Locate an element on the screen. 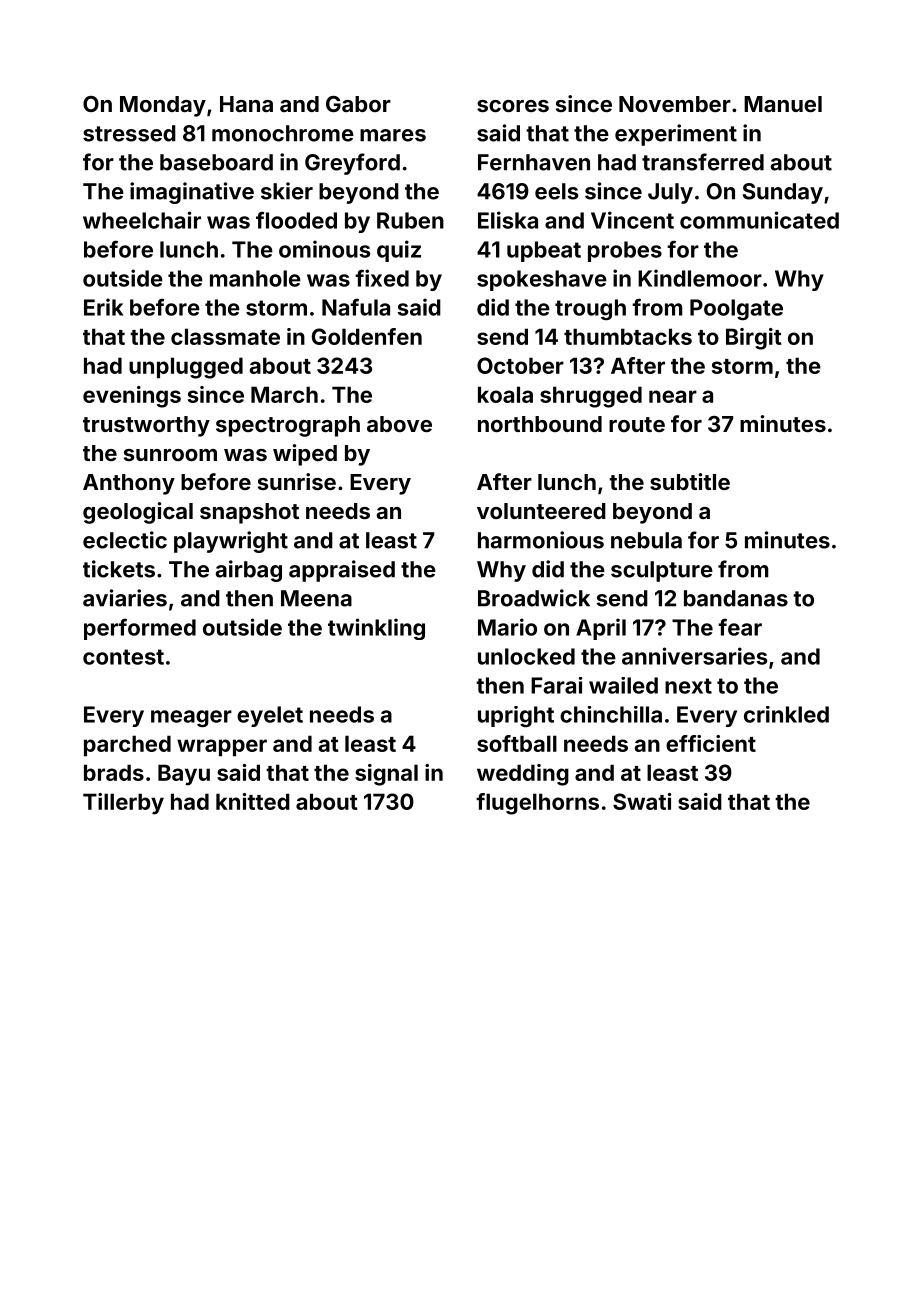  flugelhorns is located at coordinates (537, 804).
